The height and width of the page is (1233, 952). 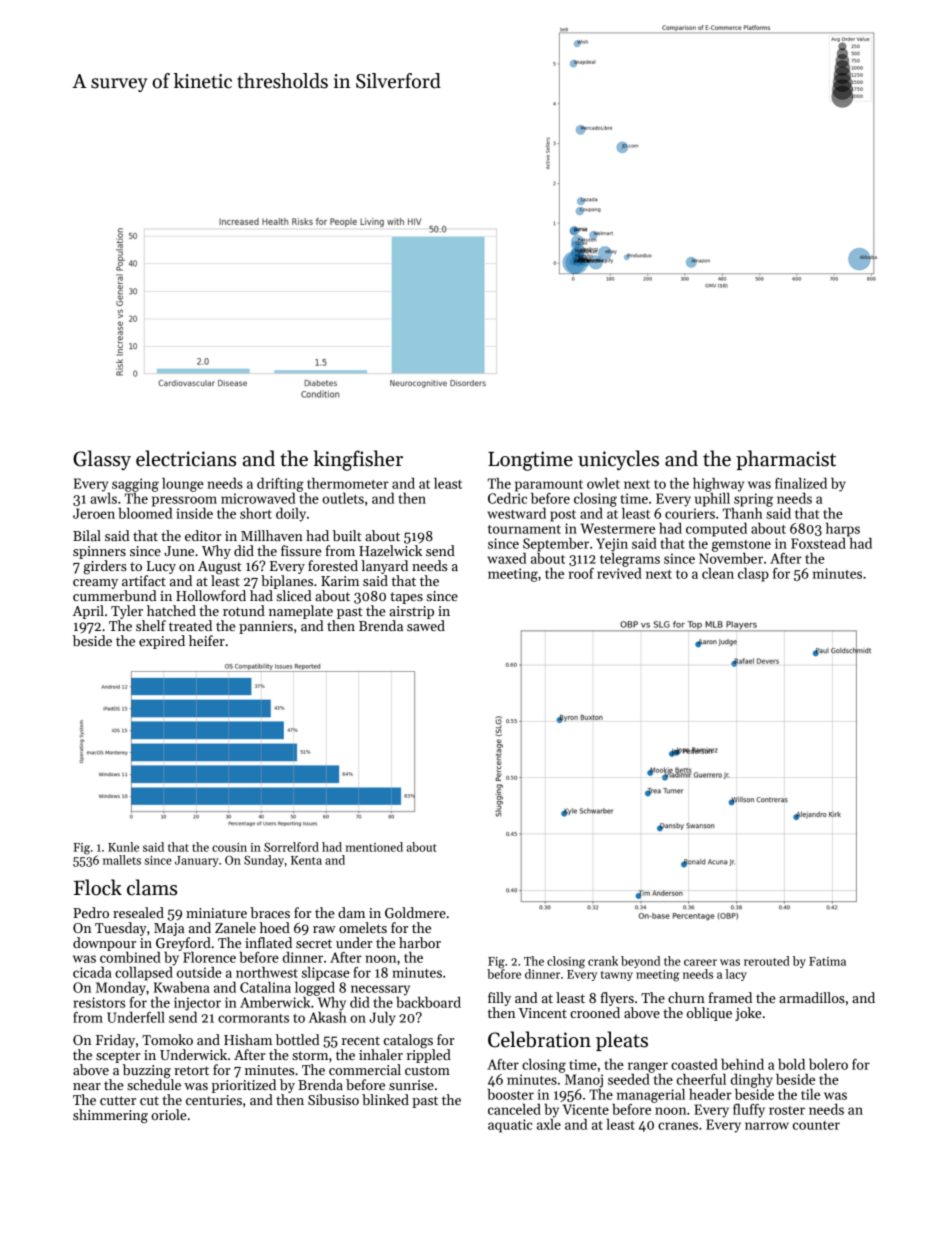 What do you see at coordinates (816, 1125) in the page?
I see `counter` at bounding box center [816, 1125].
